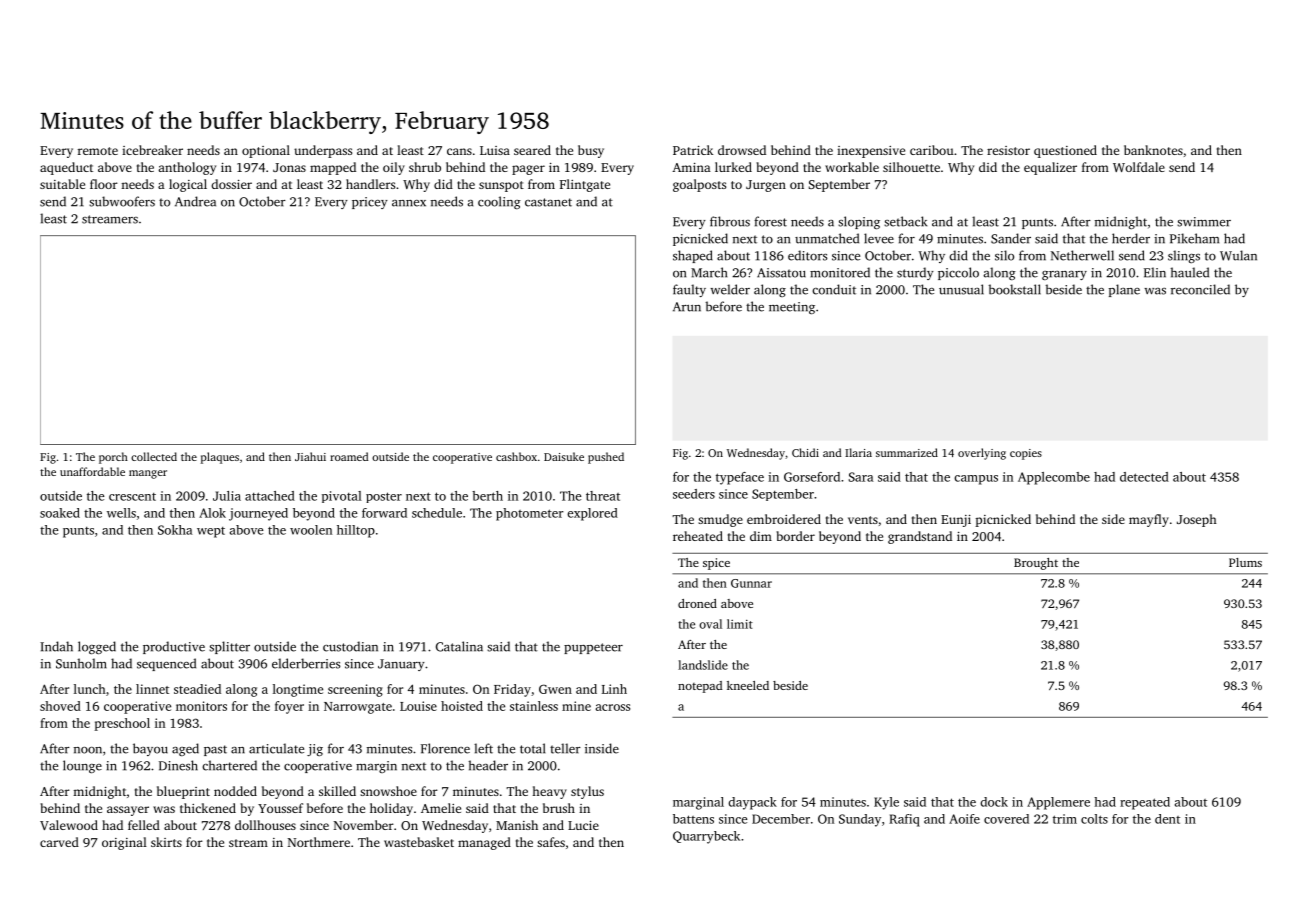 This screenshot has height=924, width=1308. What do you see at coordinates (1149, 520) in the screenshot?
I see `mayfly` at bounding box center [1149, 520].
